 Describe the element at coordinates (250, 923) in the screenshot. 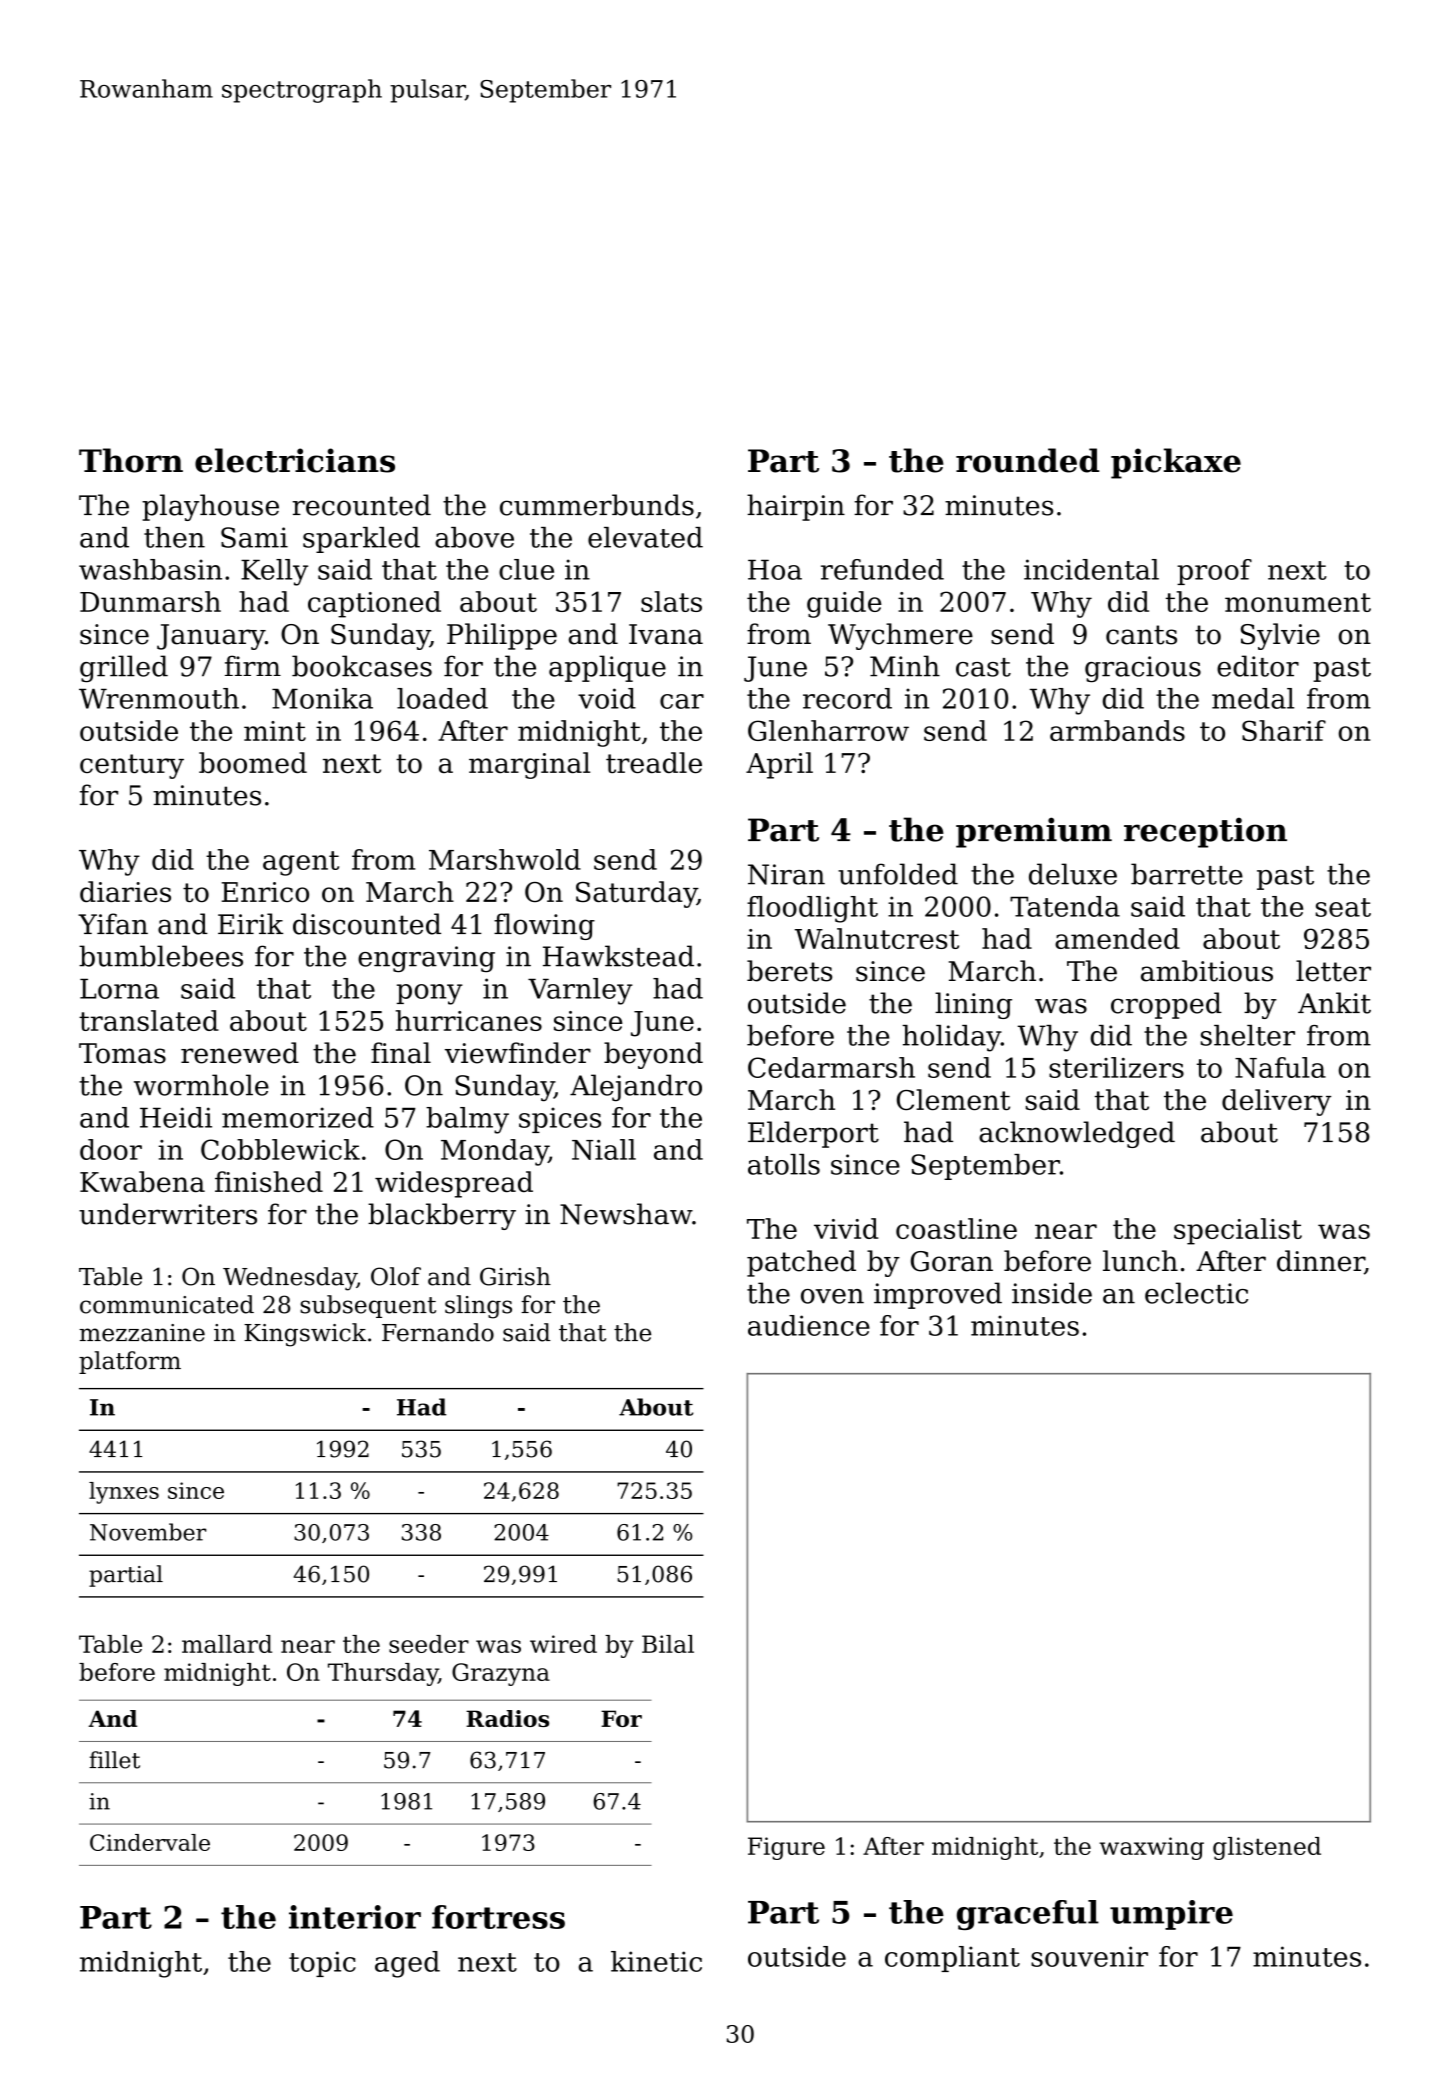

I see `Eirik` at that location.
